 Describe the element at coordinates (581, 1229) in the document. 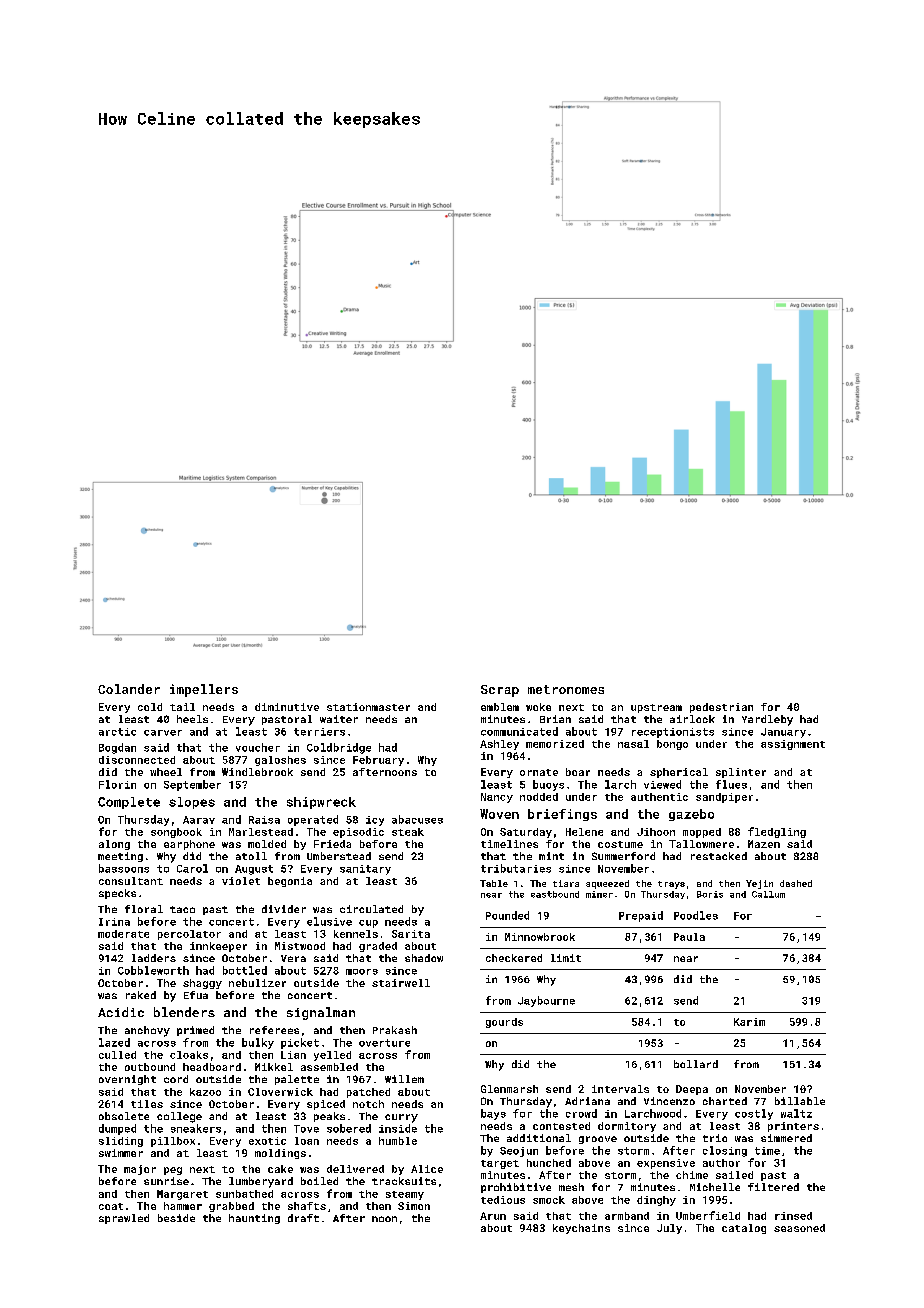

I see `keychains` at that location.
